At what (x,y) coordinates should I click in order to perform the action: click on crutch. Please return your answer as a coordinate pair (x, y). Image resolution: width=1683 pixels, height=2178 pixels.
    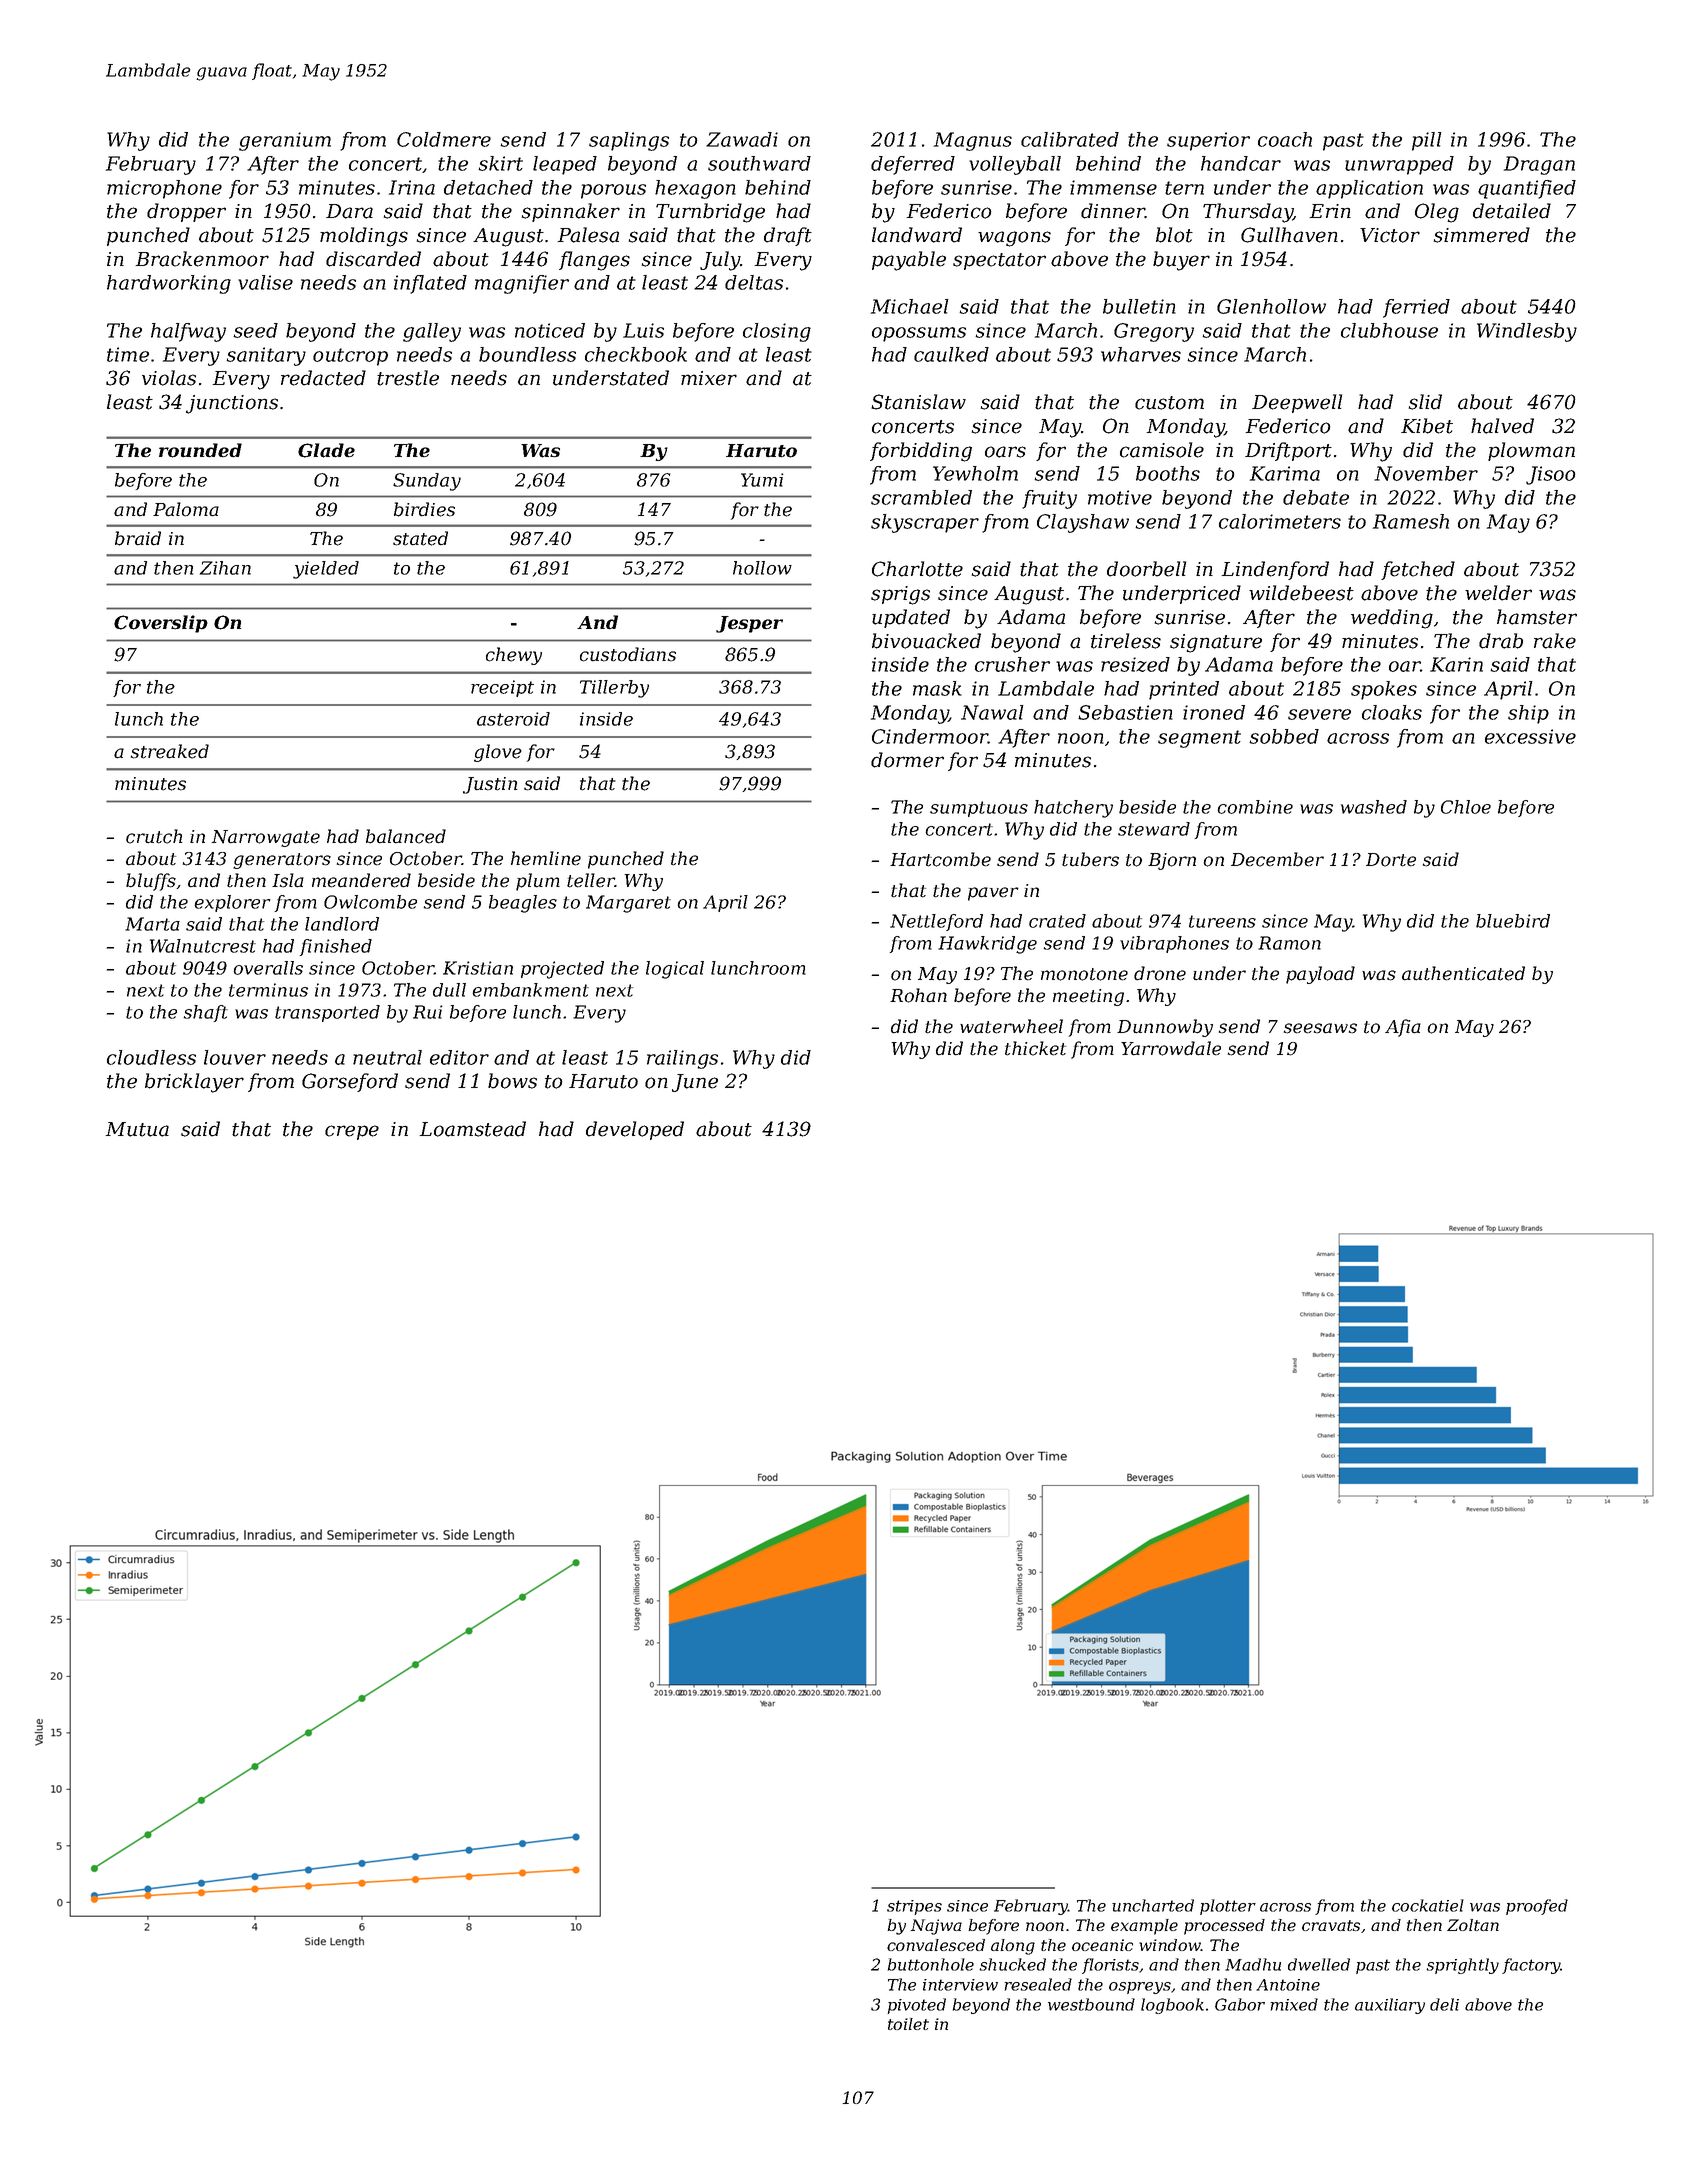
    Looking at the image, I should click on (154, 836).
